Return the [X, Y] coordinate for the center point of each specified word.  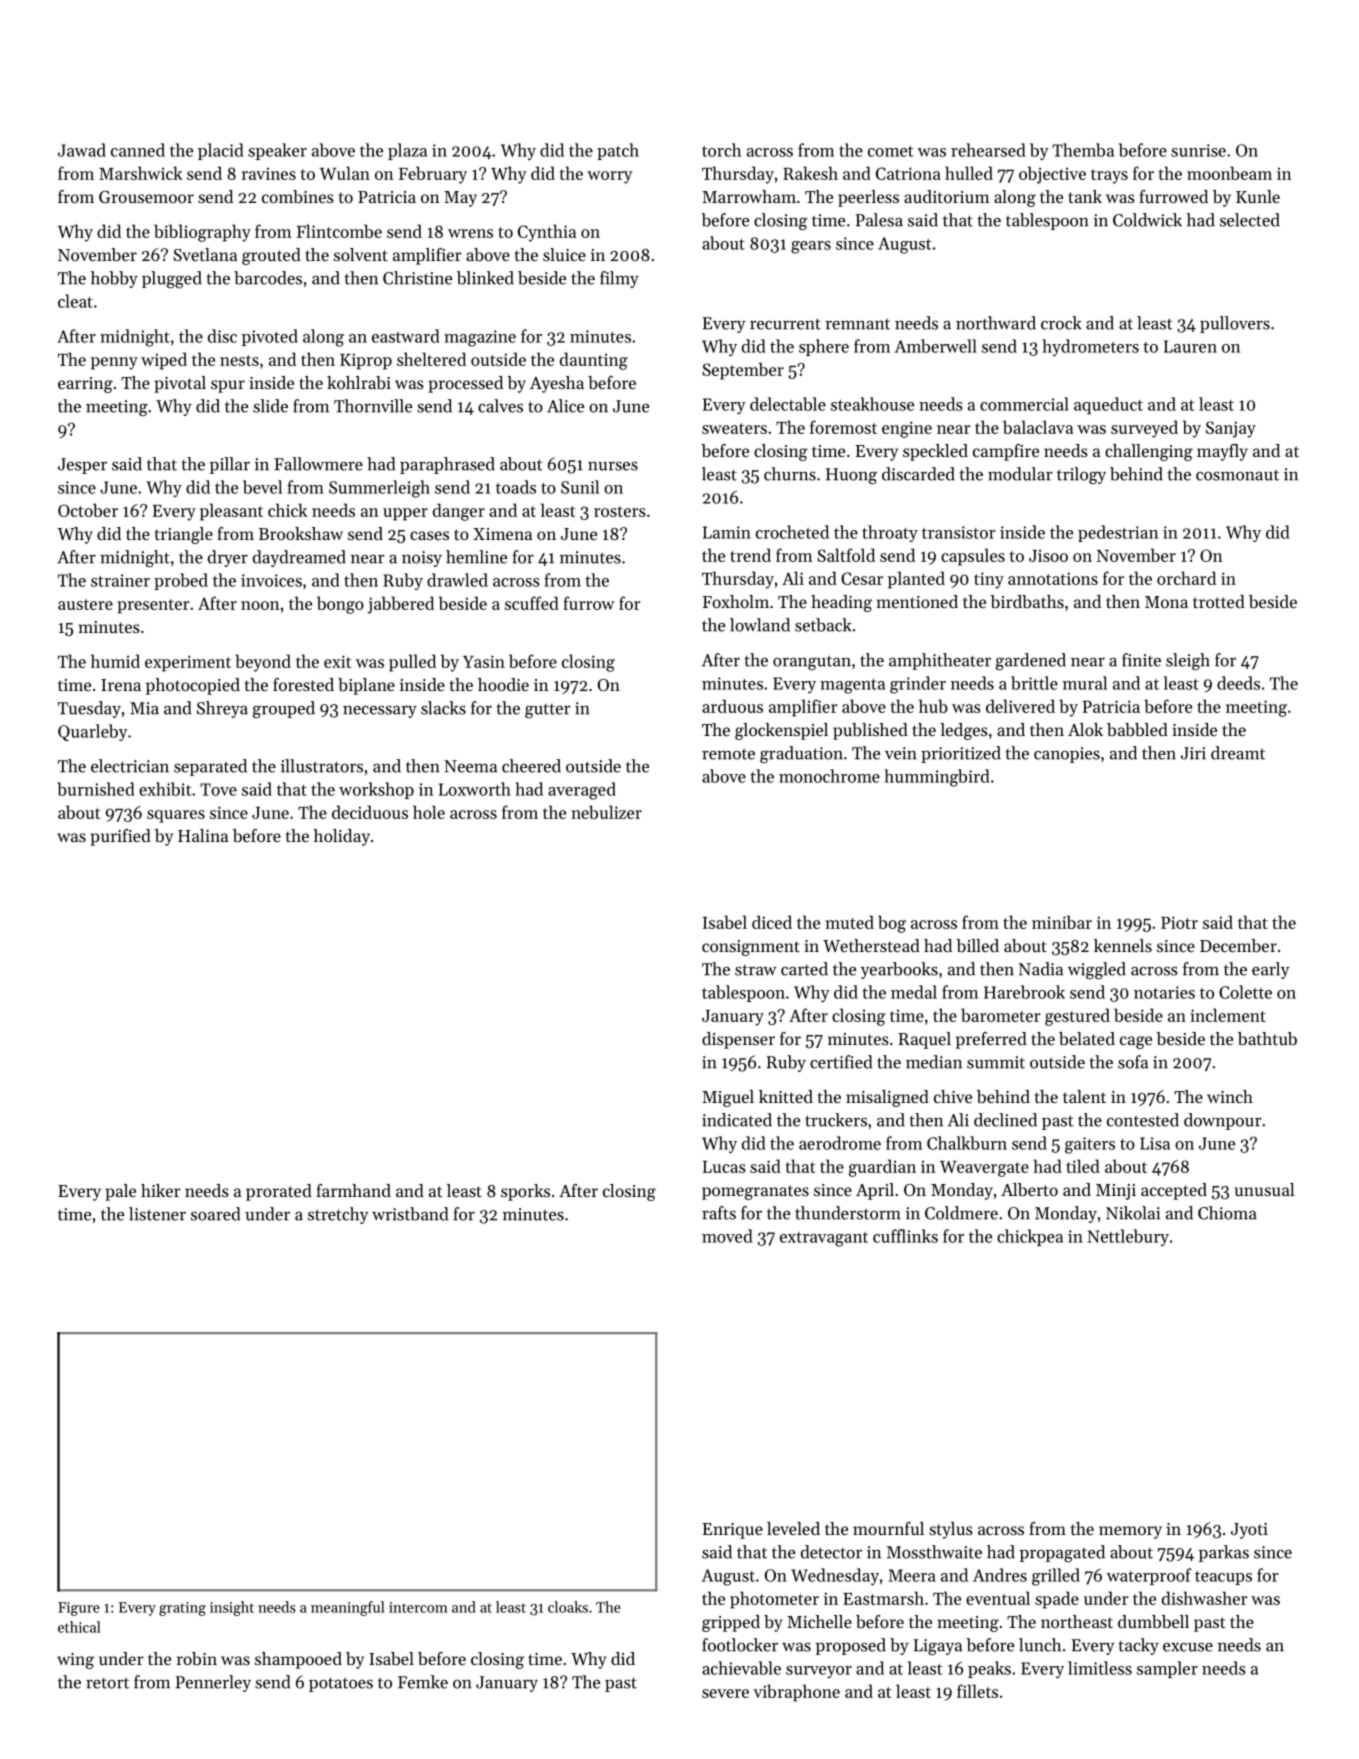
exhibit [165, 789]
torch [721, 150]
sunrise [1198, 150]
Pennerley [213, 1683]
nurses [613, 466]
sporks [525, 1192]
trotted [1219, 601]
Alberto [1029, 1189]
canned [138, 150]
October [88, 510]
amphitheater [940, 661]
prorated [279, 1192]
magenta [852, 686]
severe [725, 1693]
